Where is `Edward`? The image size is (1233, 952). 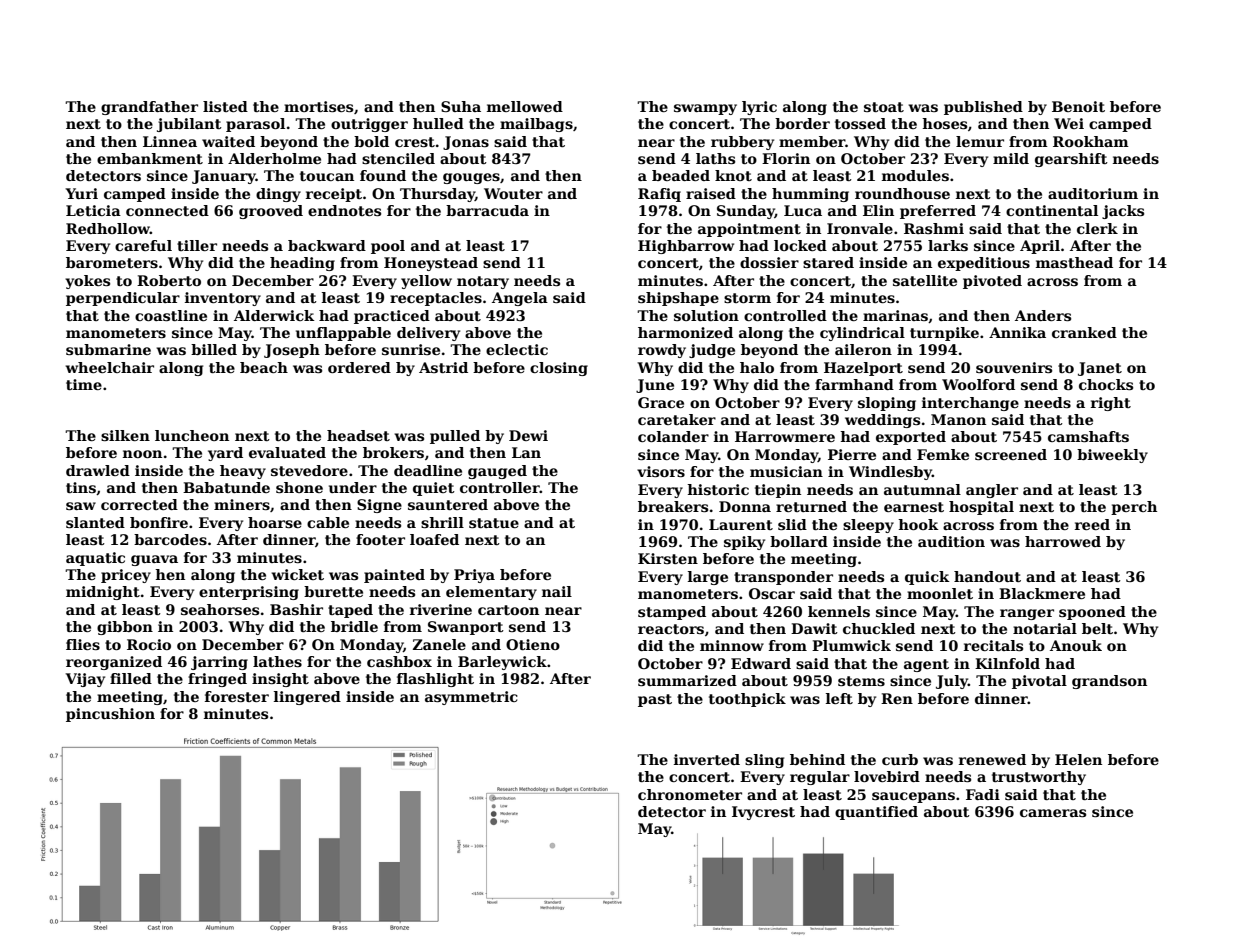
Edward is located at coordinates (761, 663).
